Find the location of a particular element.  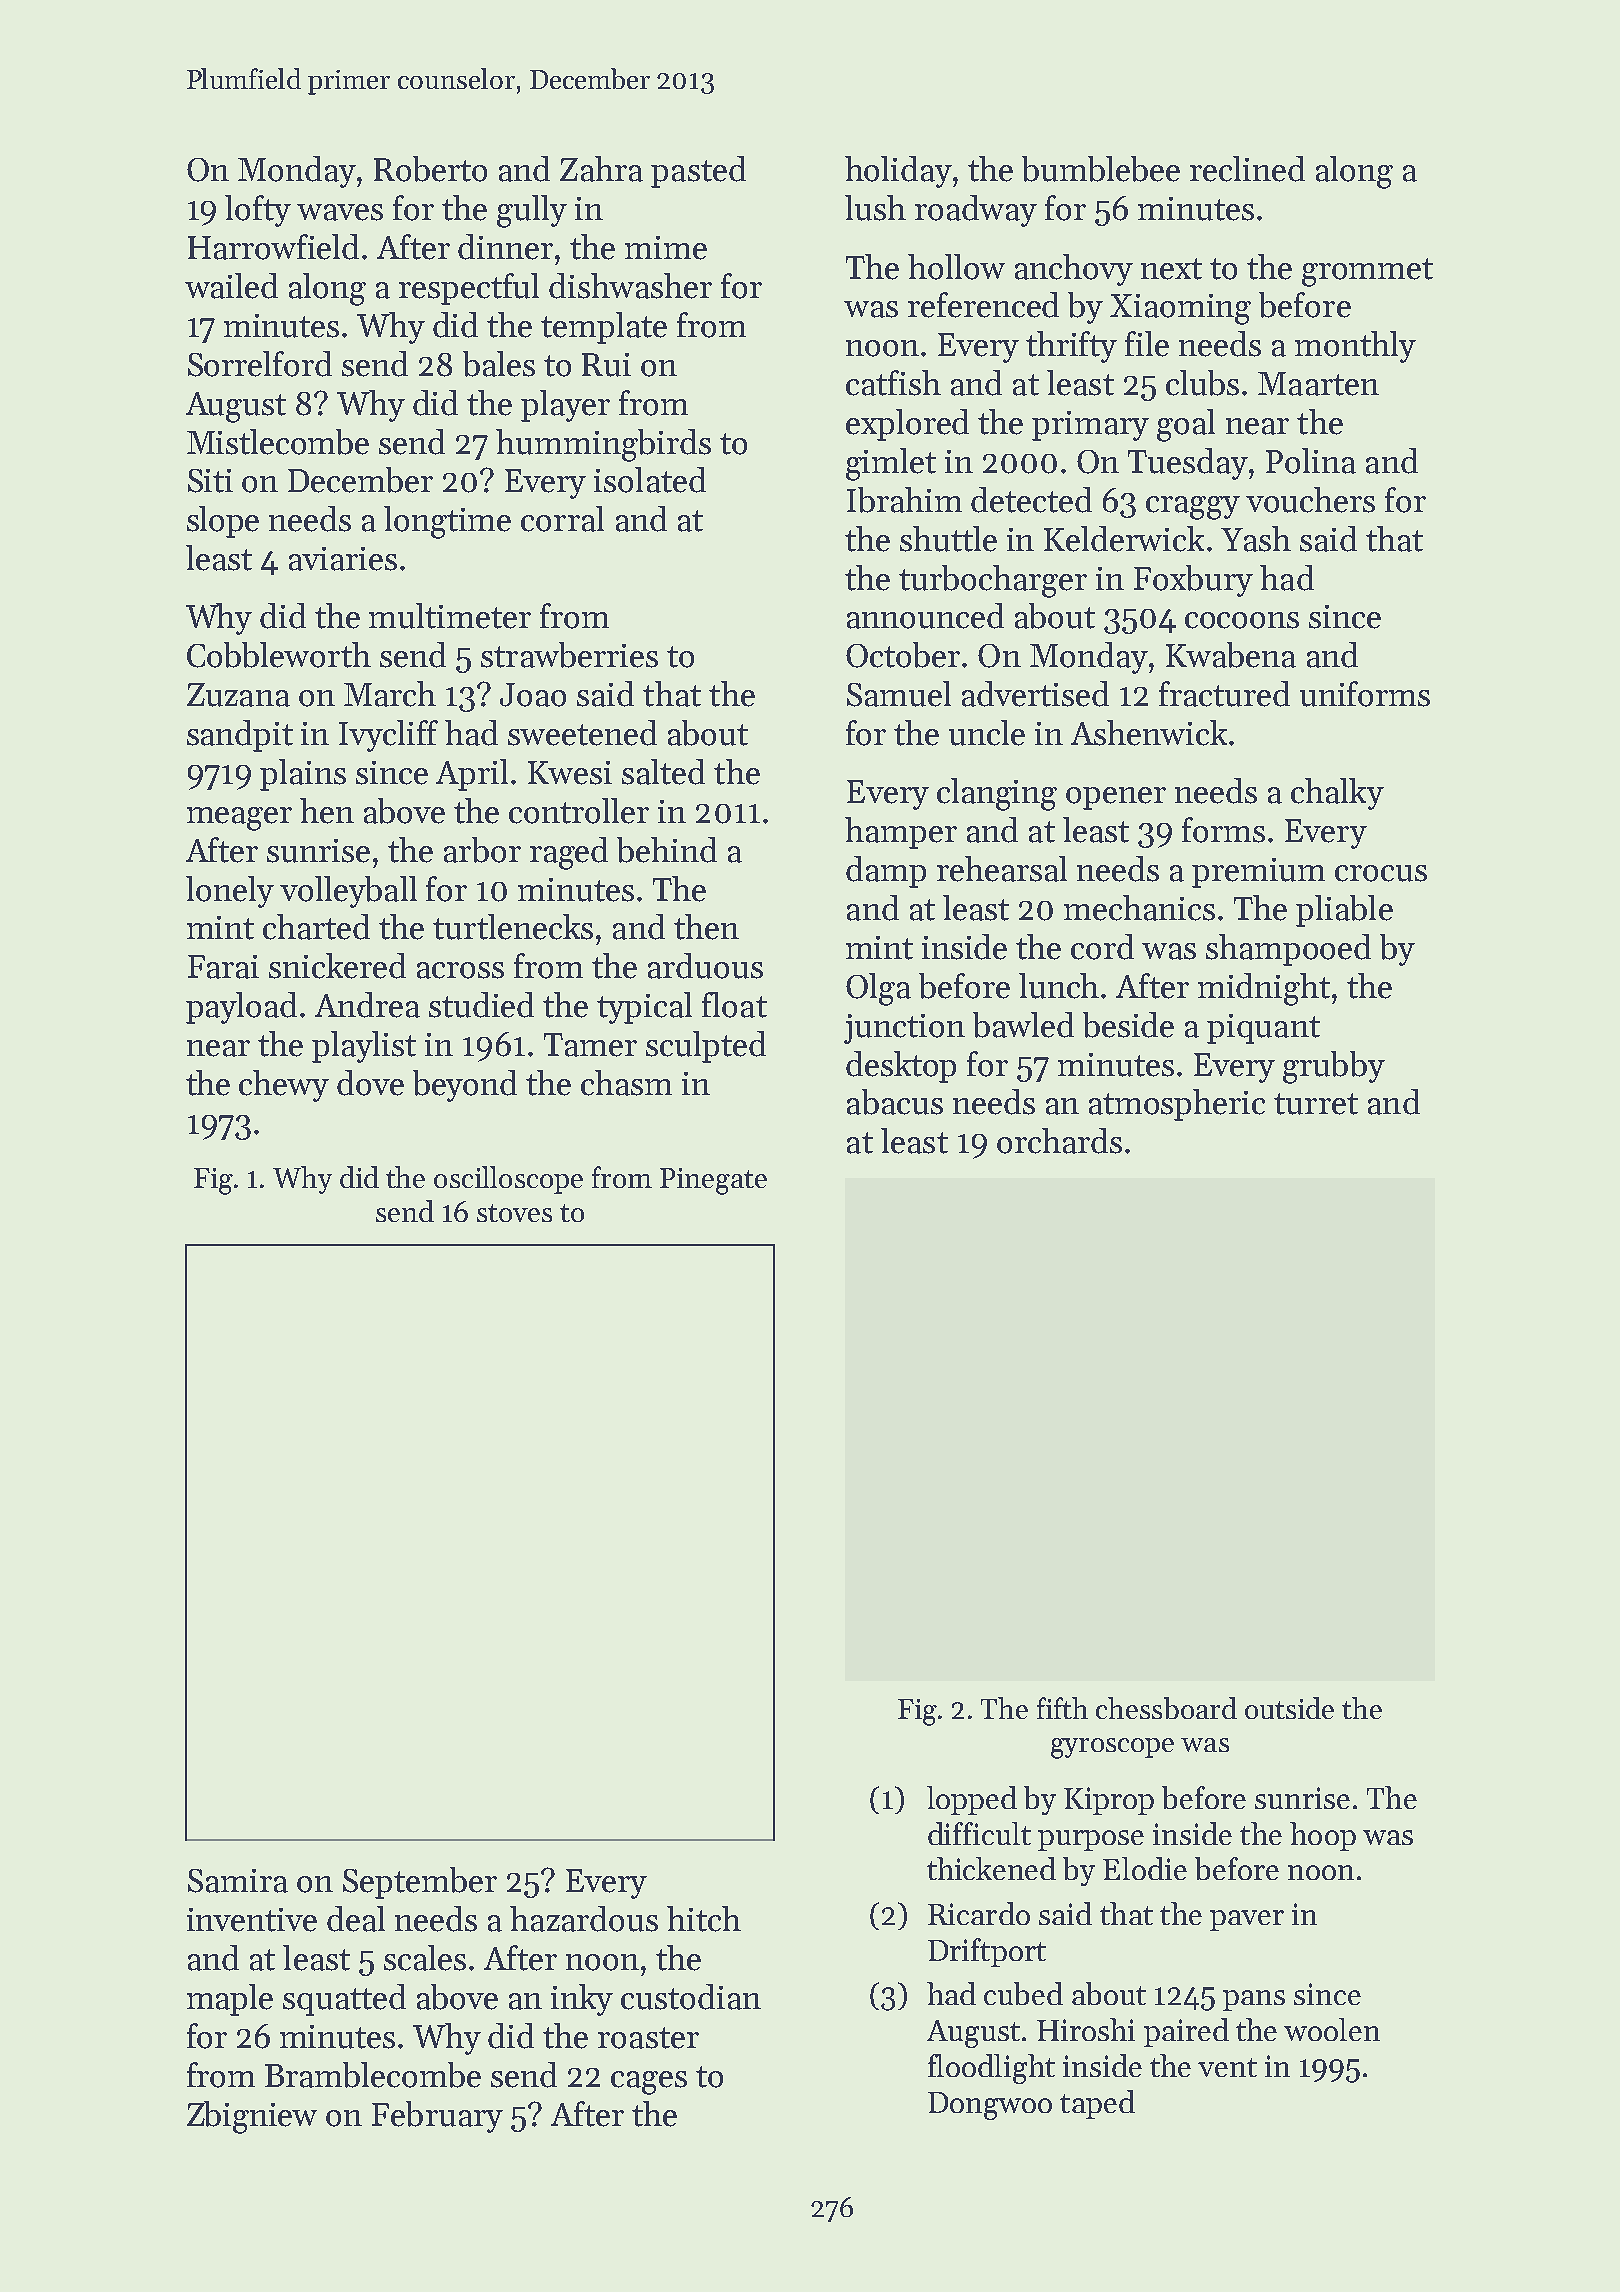

pasted is located at coordinates (698, 172).
